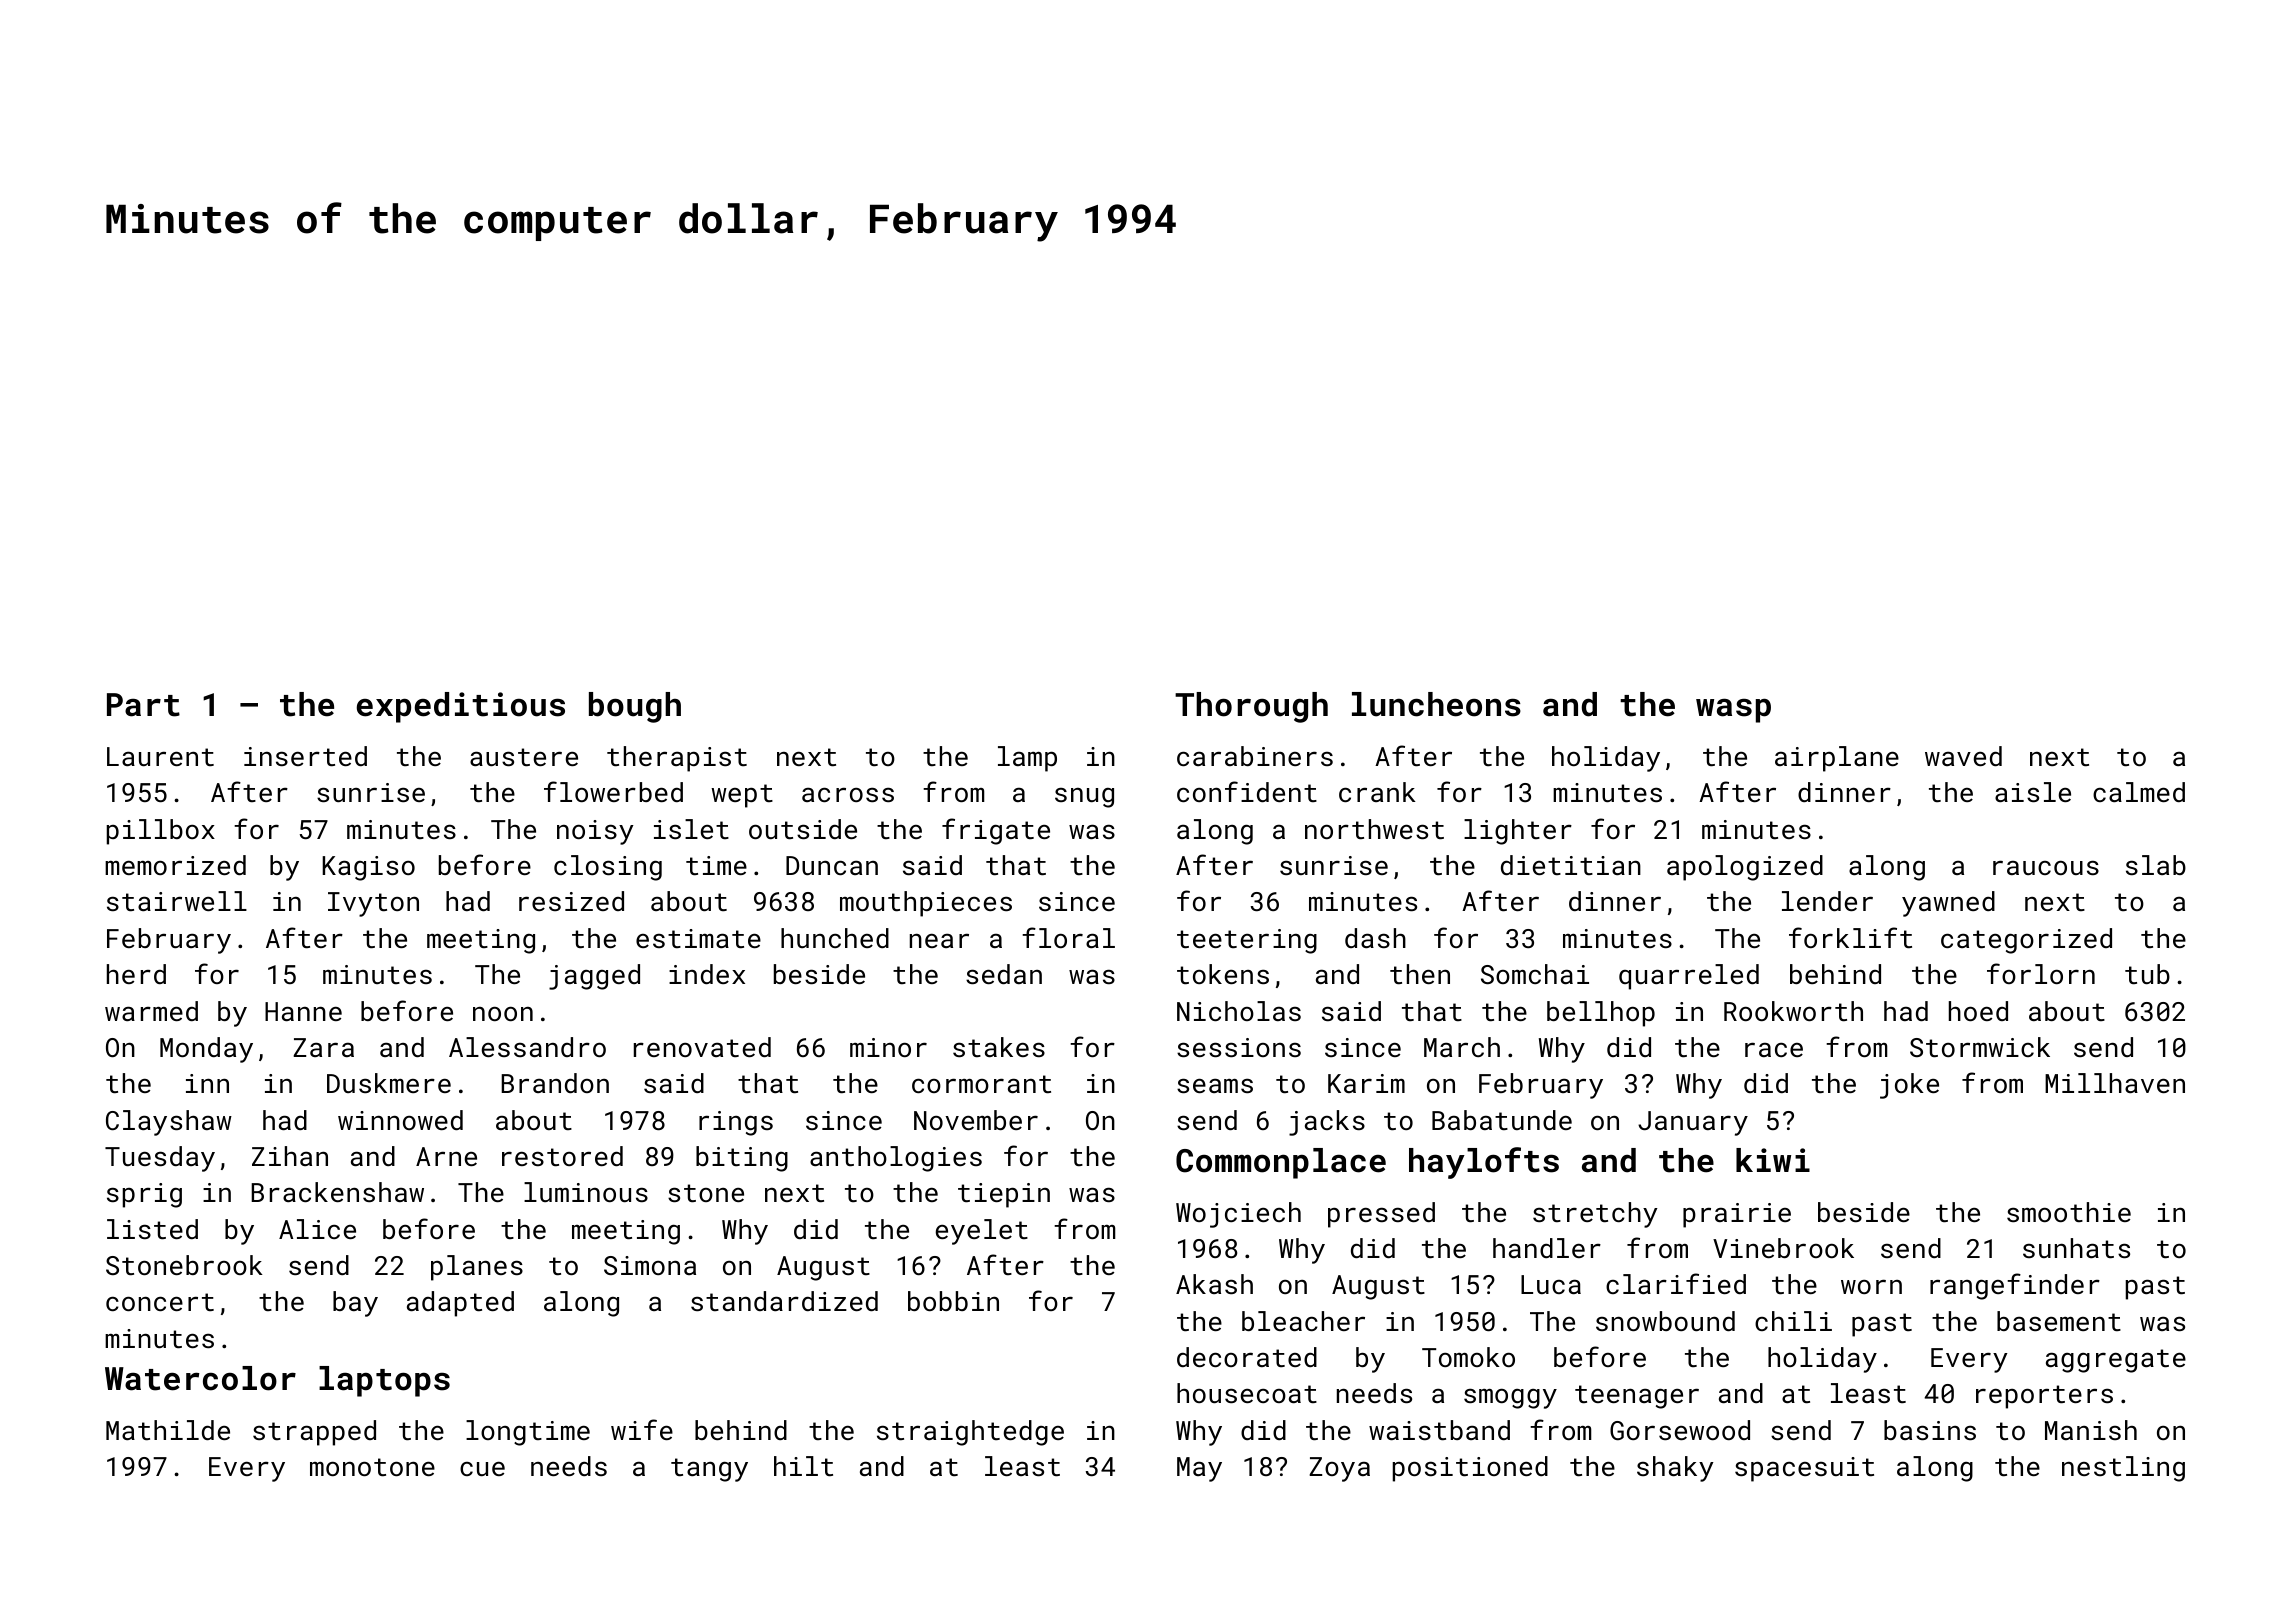 The width and height of the page is (2292, 1620). I want to click on adapted, so click(460, 1304).
